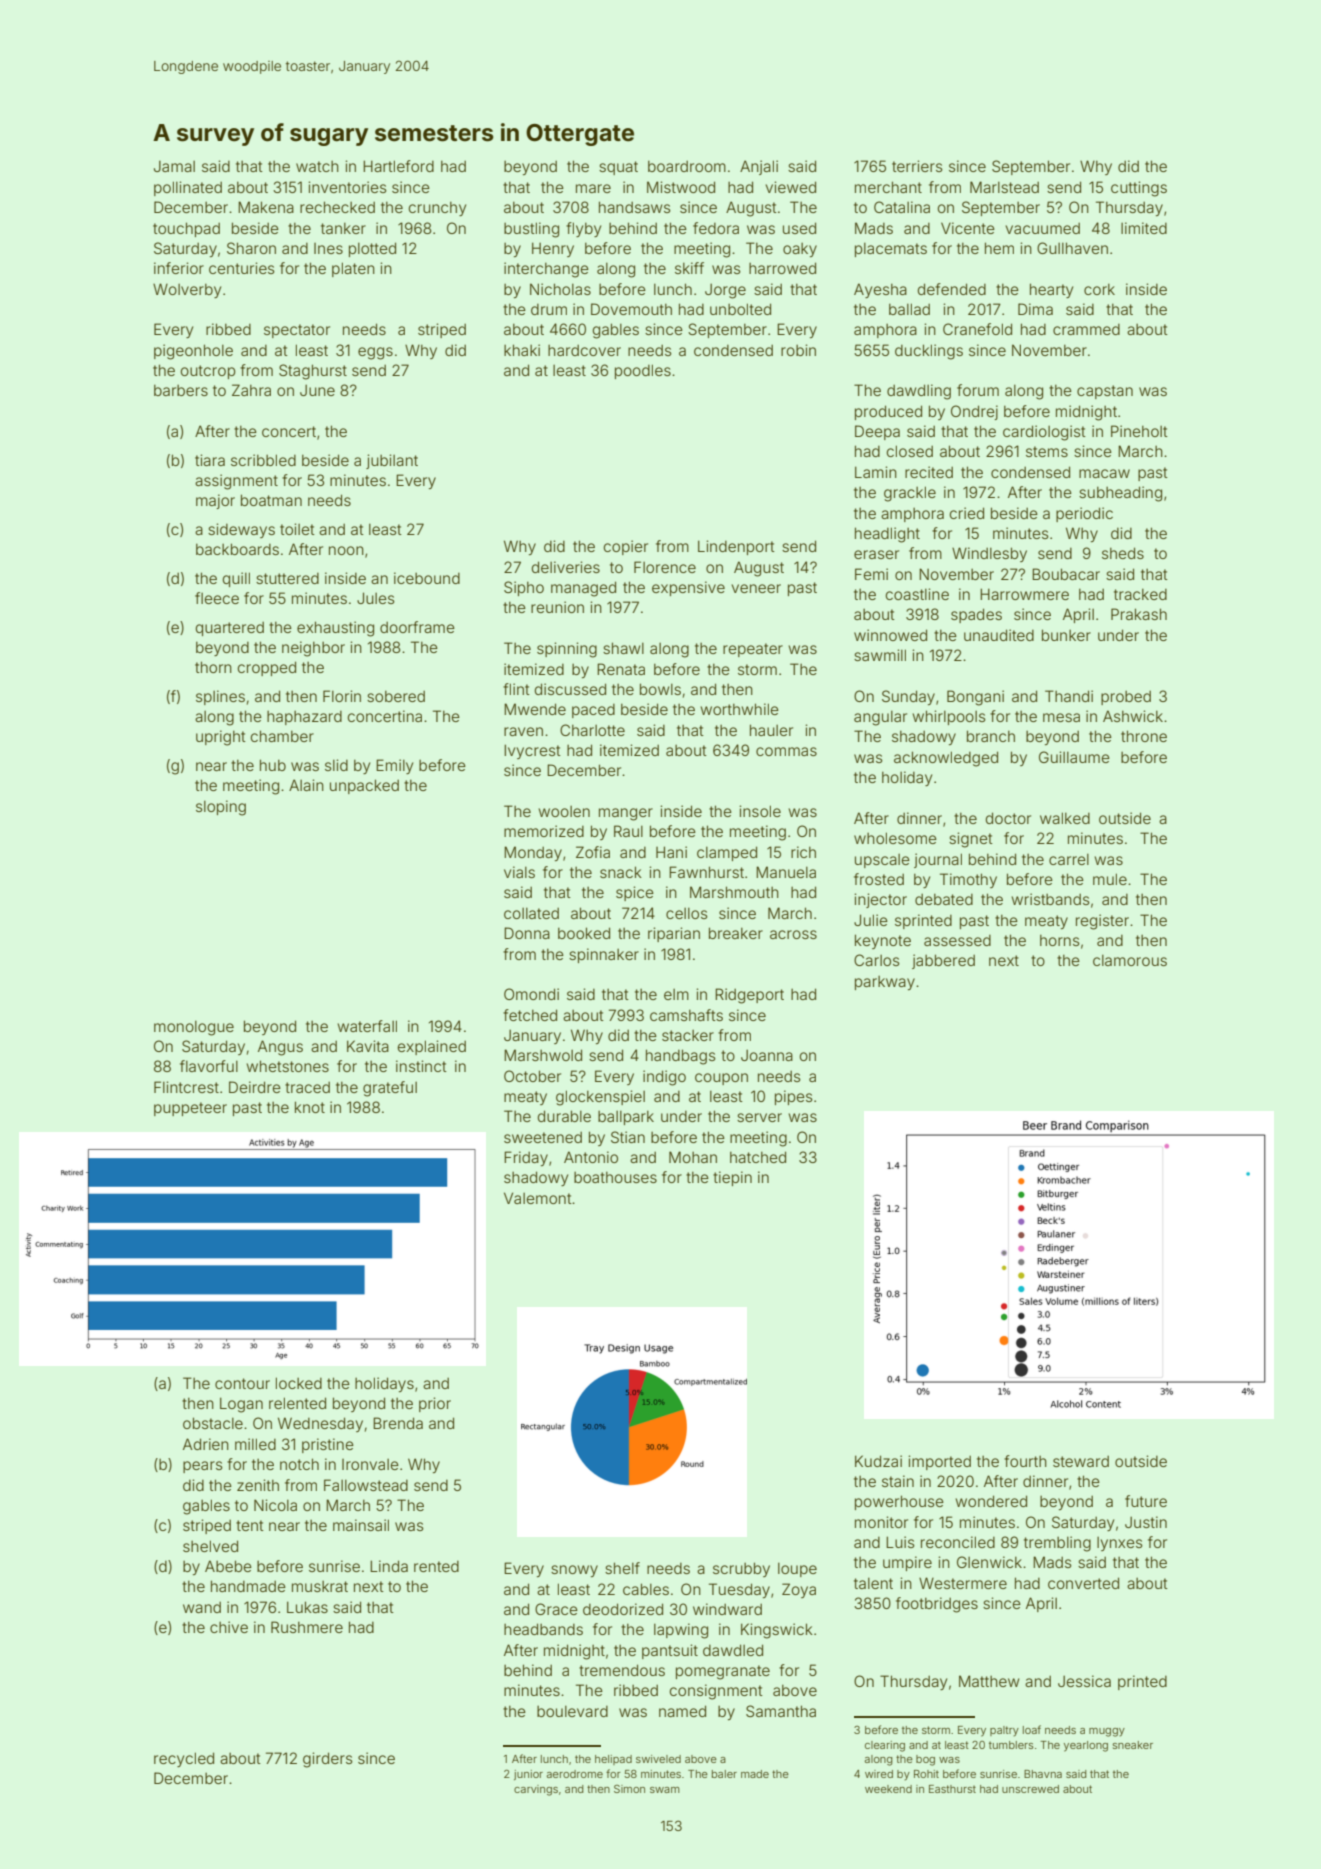 This screenshot has height=1869, width=1321. Describe the element at coordinates (556, 1609) in the screenshot. I see `Grace` at that location.
